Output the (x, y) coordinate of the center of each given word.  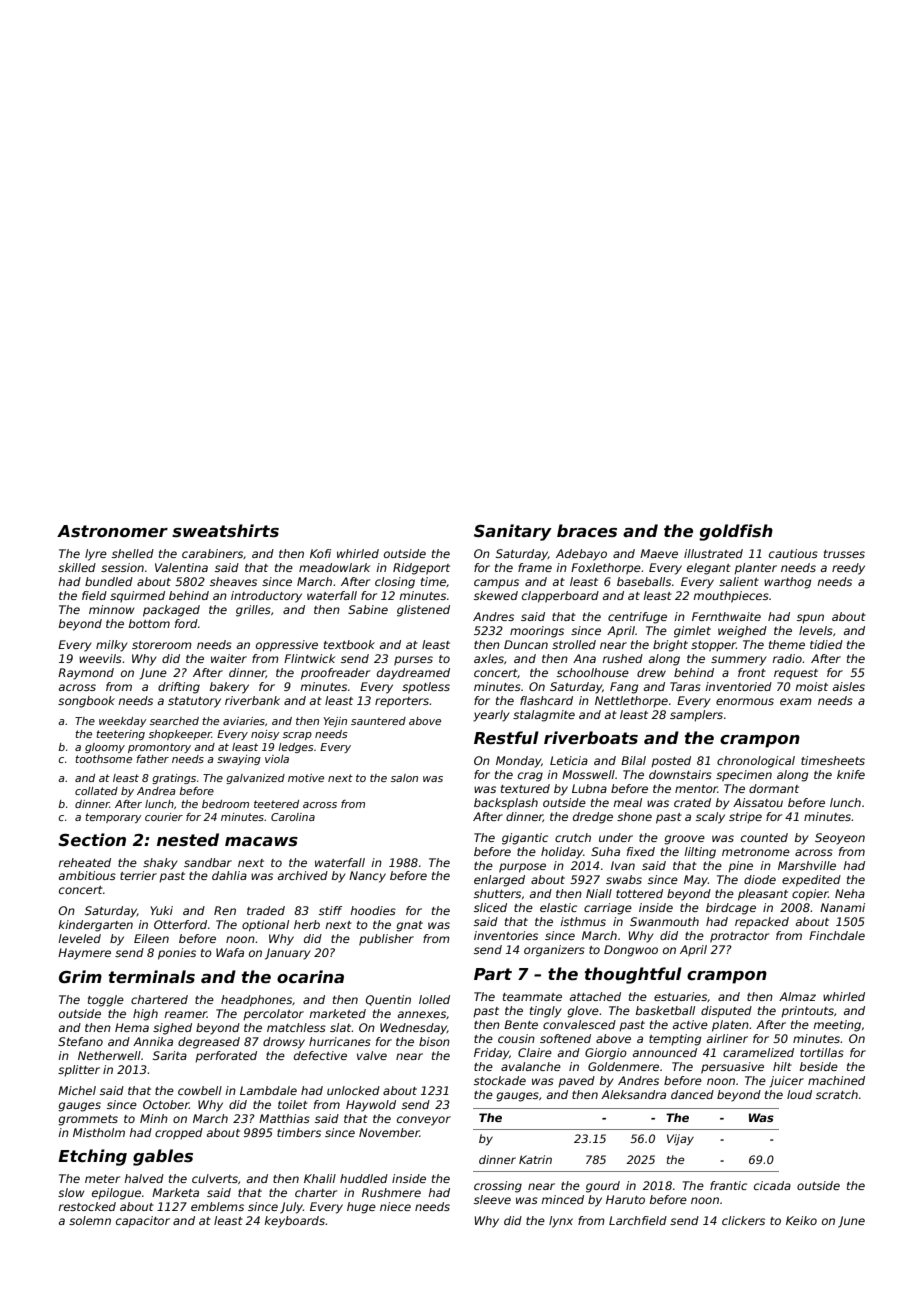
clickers (743, 1220)
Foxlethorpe (606, 569)
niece (395, 1206)
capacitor (143, 1222)
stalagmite (544, 716)
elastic (558, 907)
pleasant (763, 895)
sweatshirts (225, 531)
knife (851, 774)
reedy (848, 569)
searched (174, 721)
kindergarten (95, 926)
